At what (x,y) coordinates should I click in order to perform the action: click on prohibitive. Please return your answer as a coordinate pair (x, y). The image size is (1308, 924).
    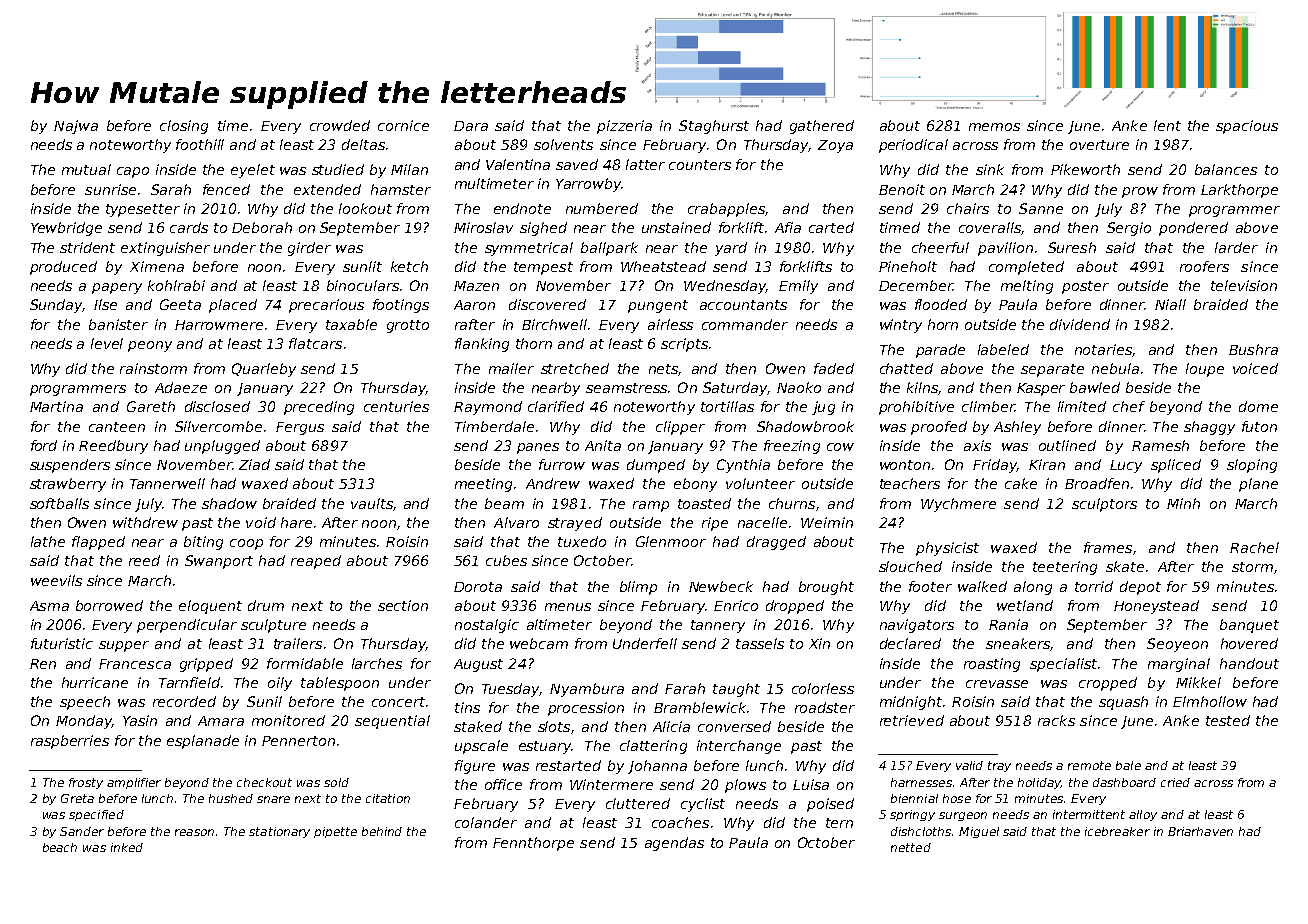
    Looking at the image, I should click on (916, 408).
